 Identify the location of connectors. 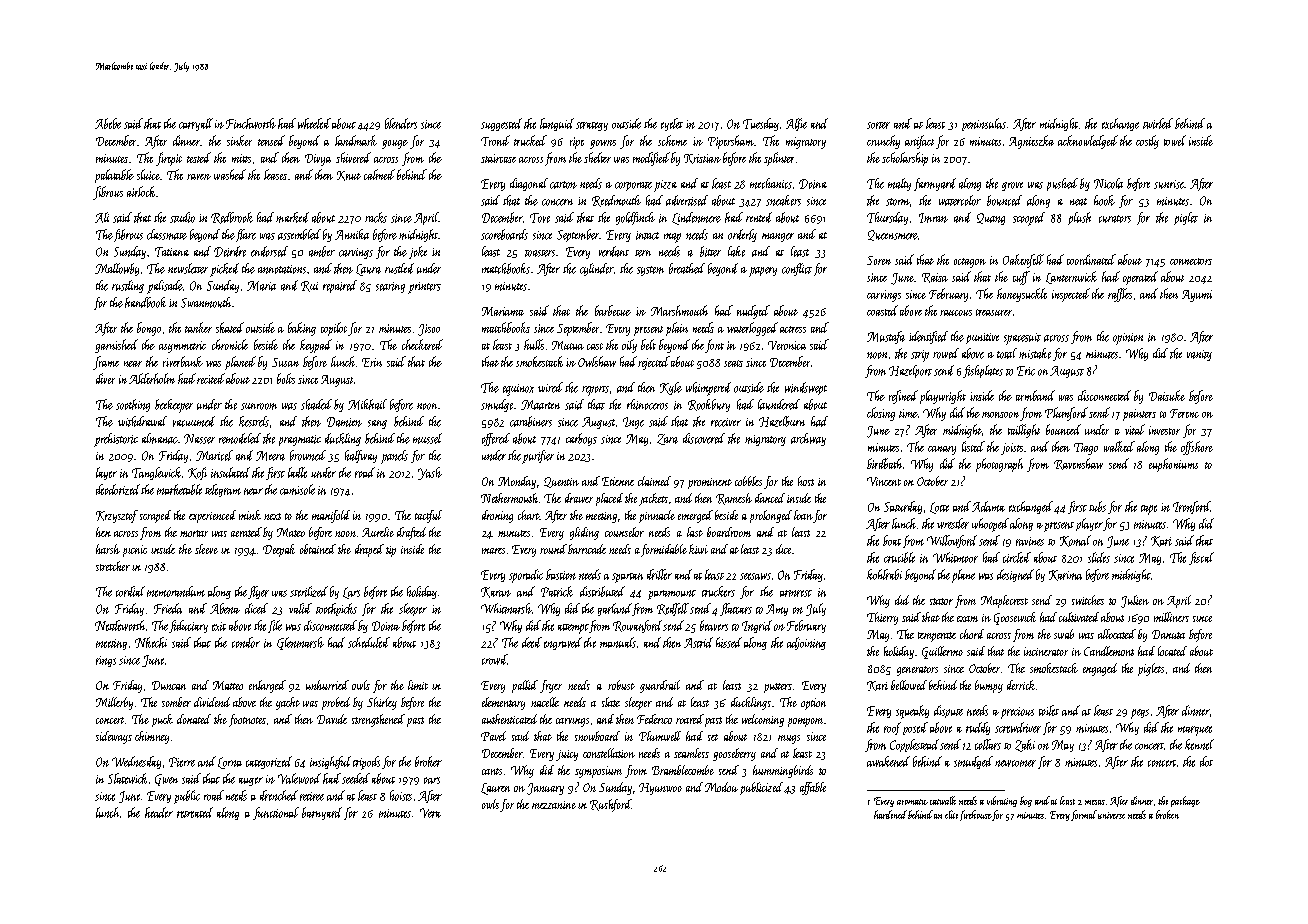
(1191, 261).
